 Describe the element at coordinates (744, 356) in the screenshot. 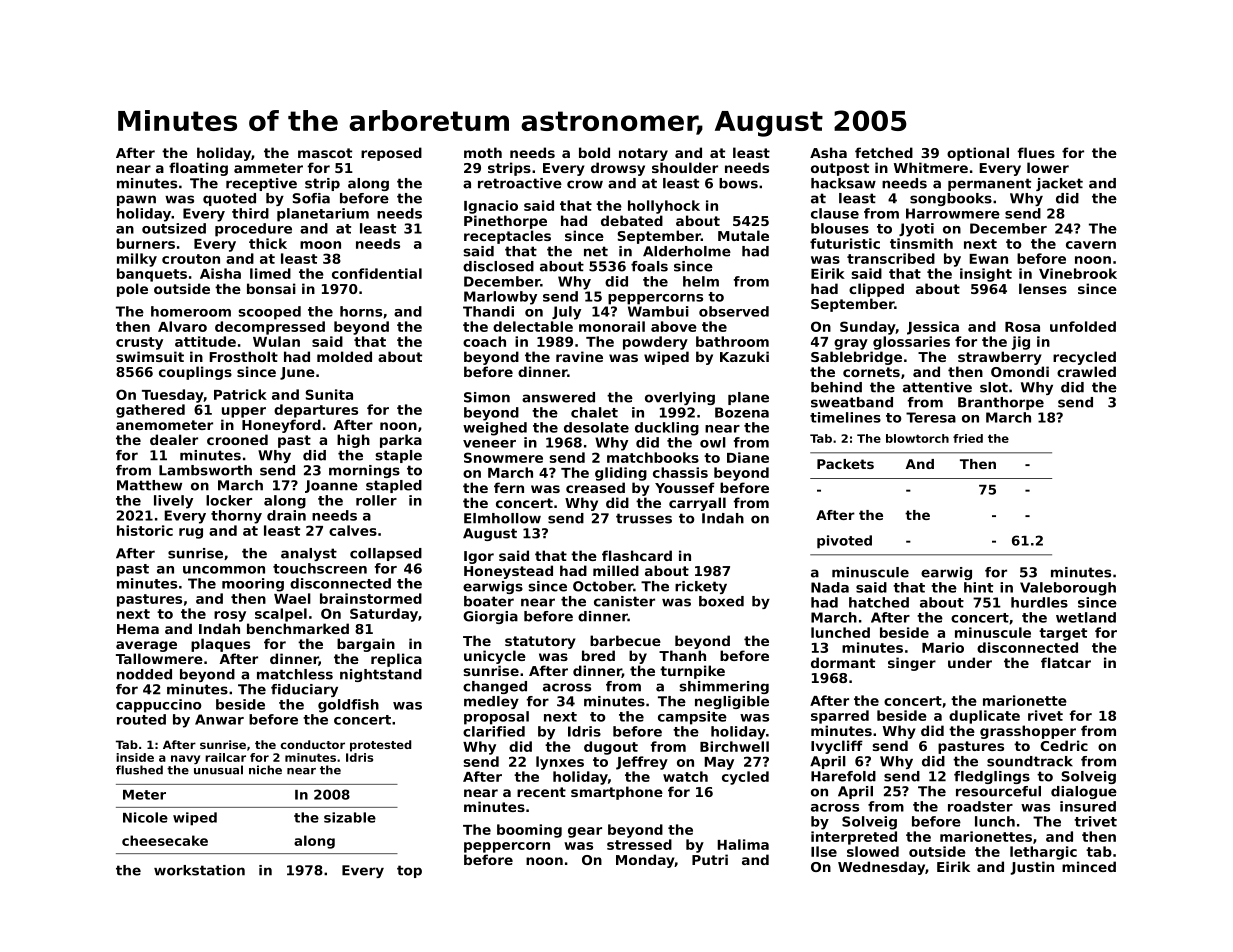

I see `Kazuki` at that location.
